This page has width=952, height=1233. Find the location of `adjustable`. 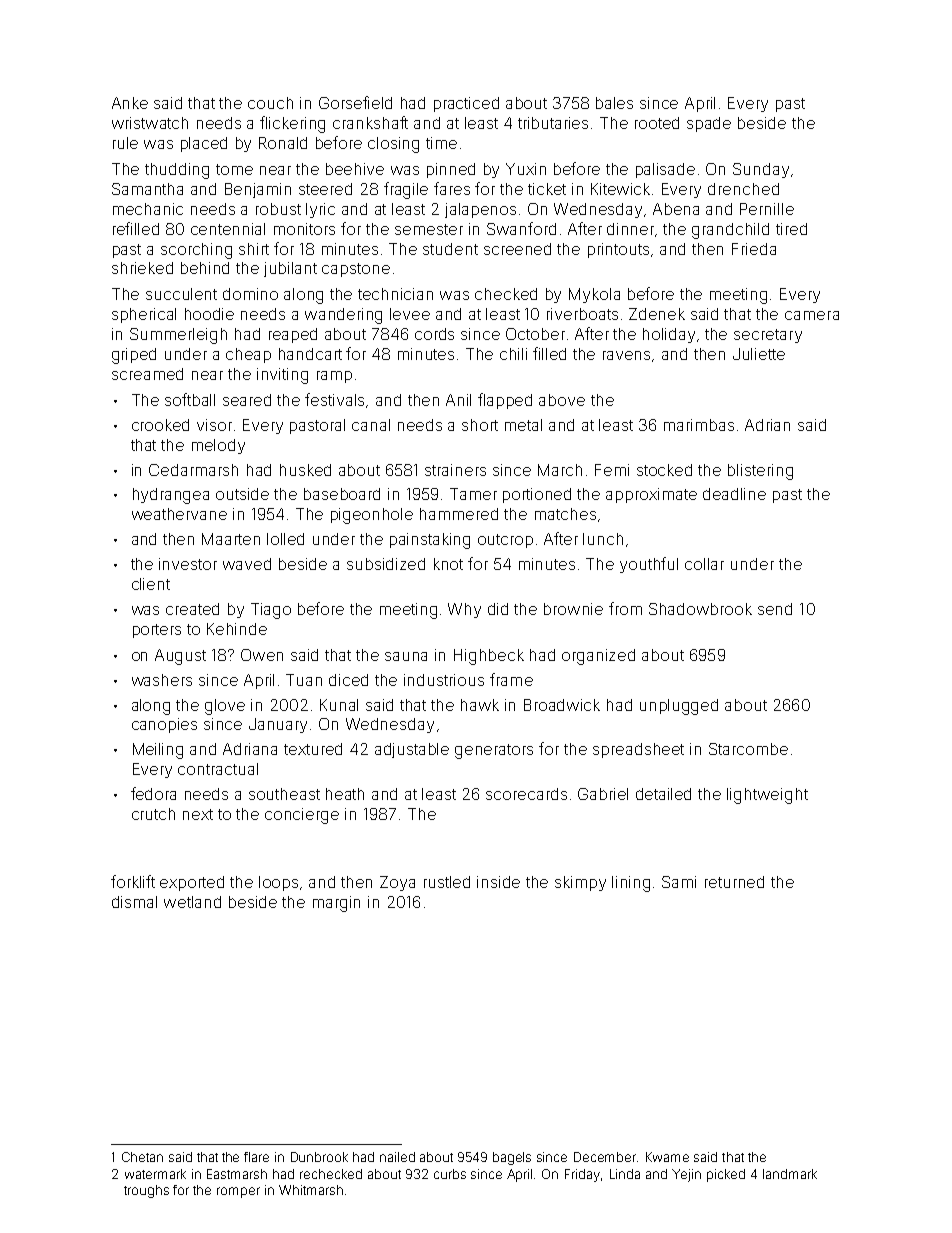

adjustable is located at coordinates (412, 750).
